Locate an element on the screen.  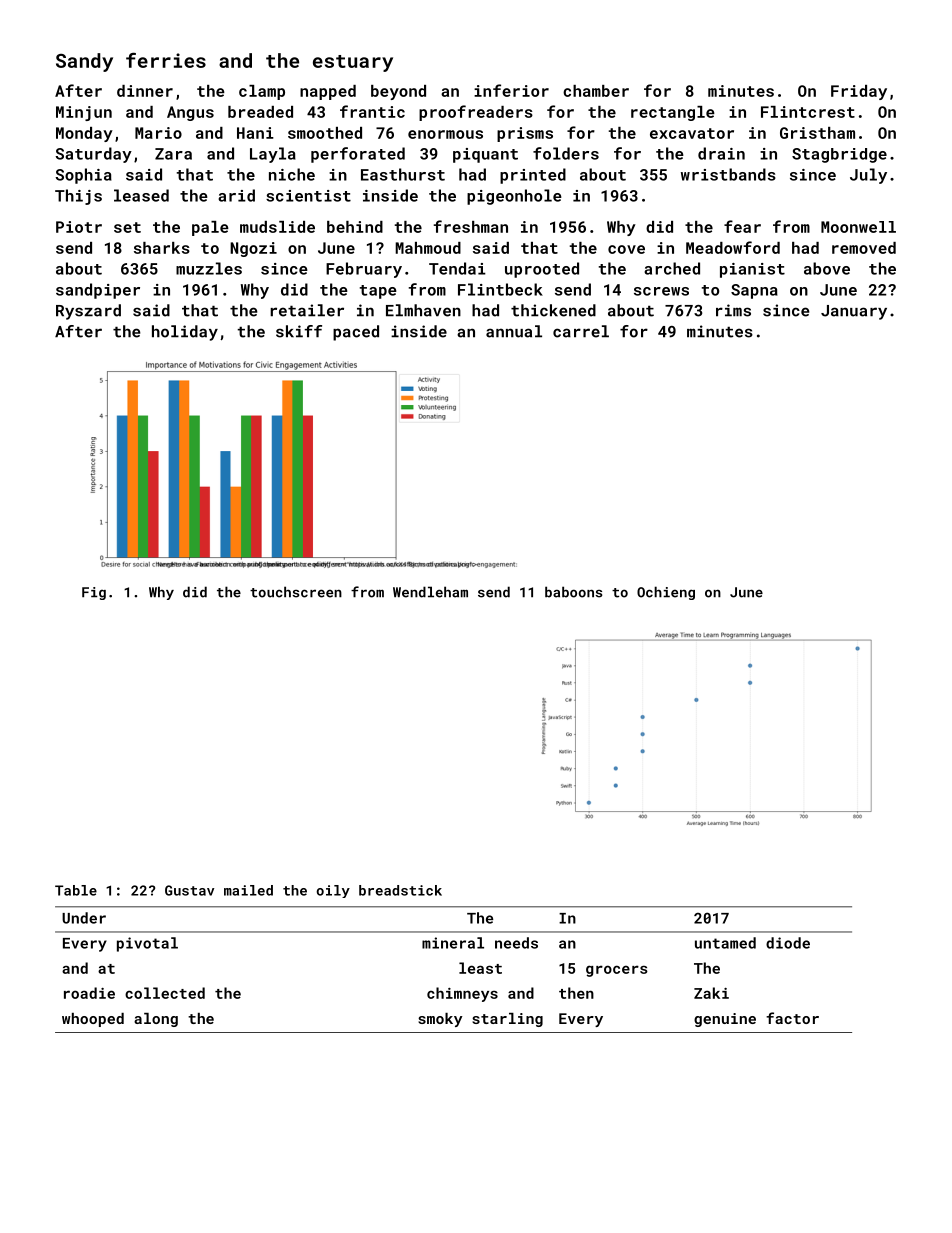
mailed is located at coordinates (248, 890).
